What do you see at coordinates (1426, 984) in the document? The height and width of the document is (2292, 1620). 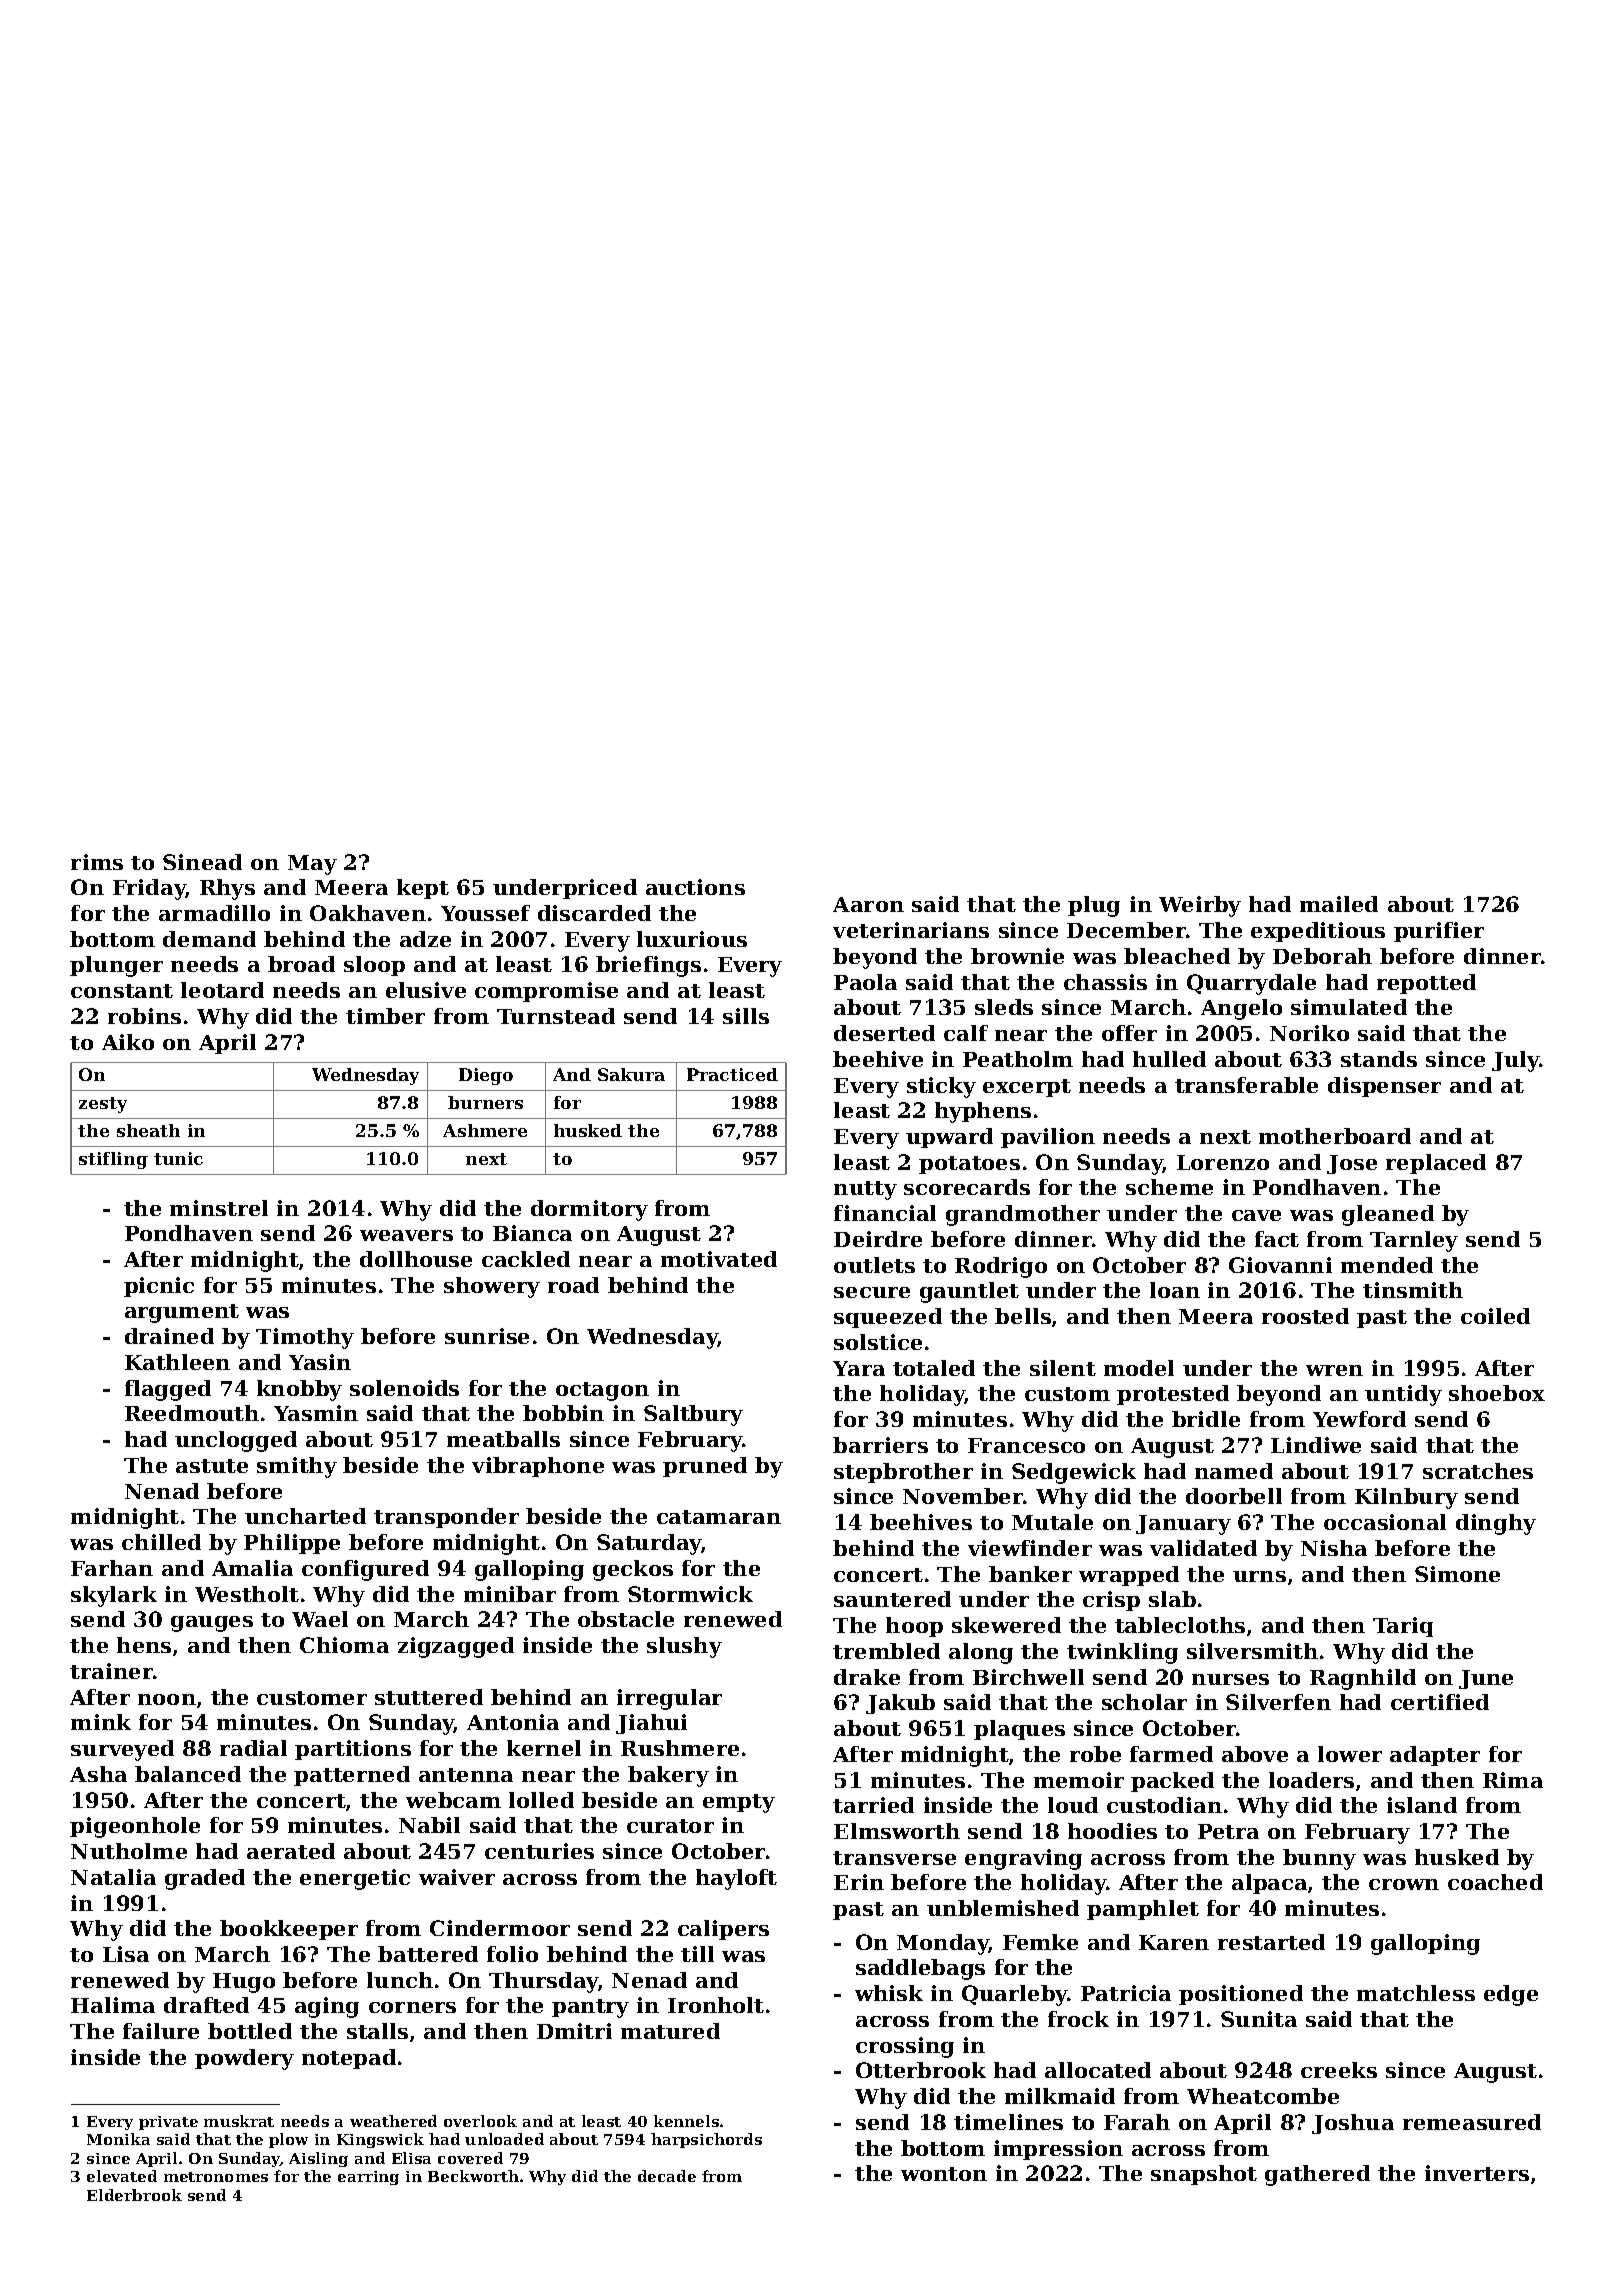 I see `repotted` at bounding box center [1426, 984].
